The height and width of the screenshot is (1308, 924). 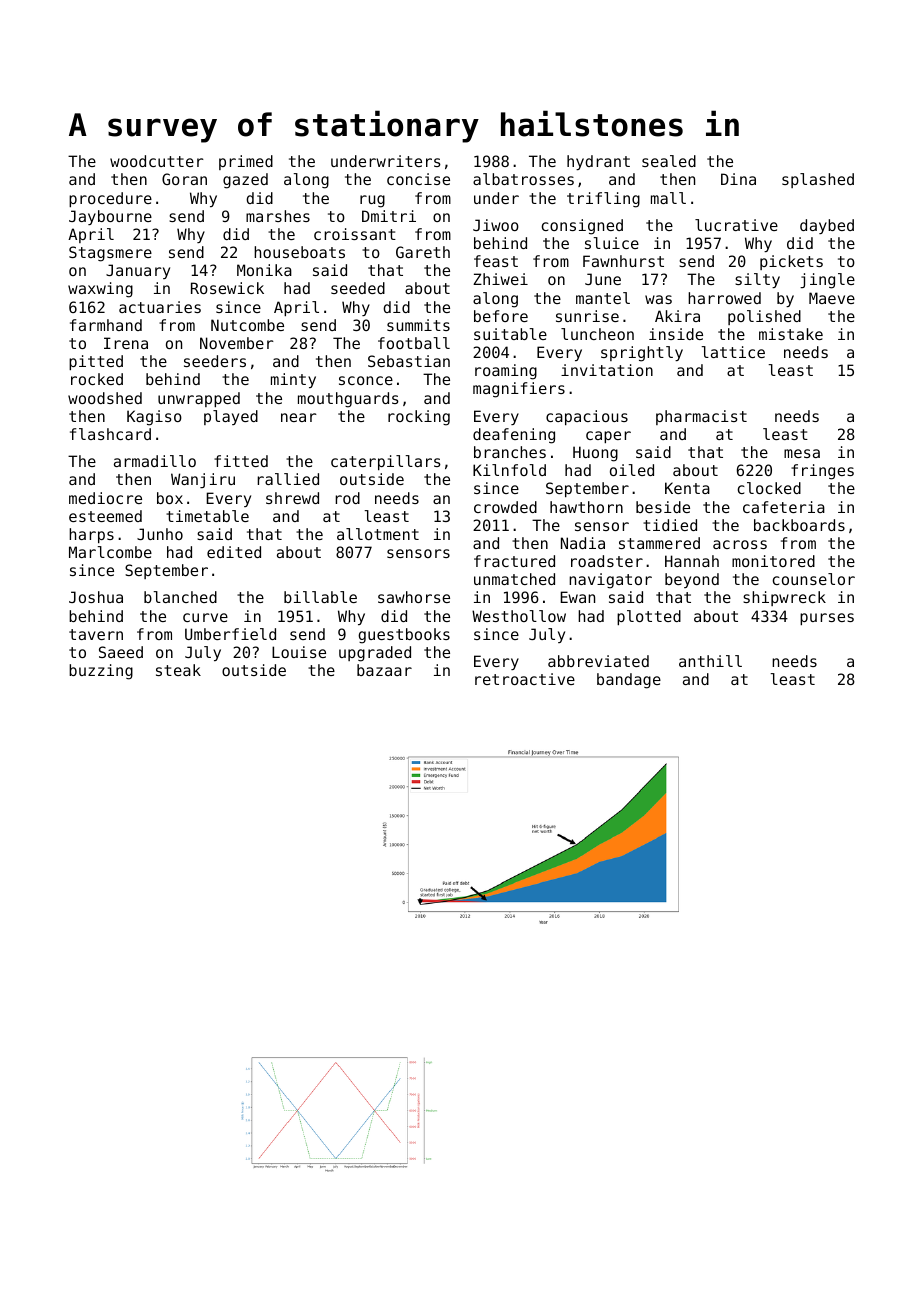 What do you see at coordinates (598, 162) in the screenshot?
I see `hydrant` at bounding box center [598, 162].
